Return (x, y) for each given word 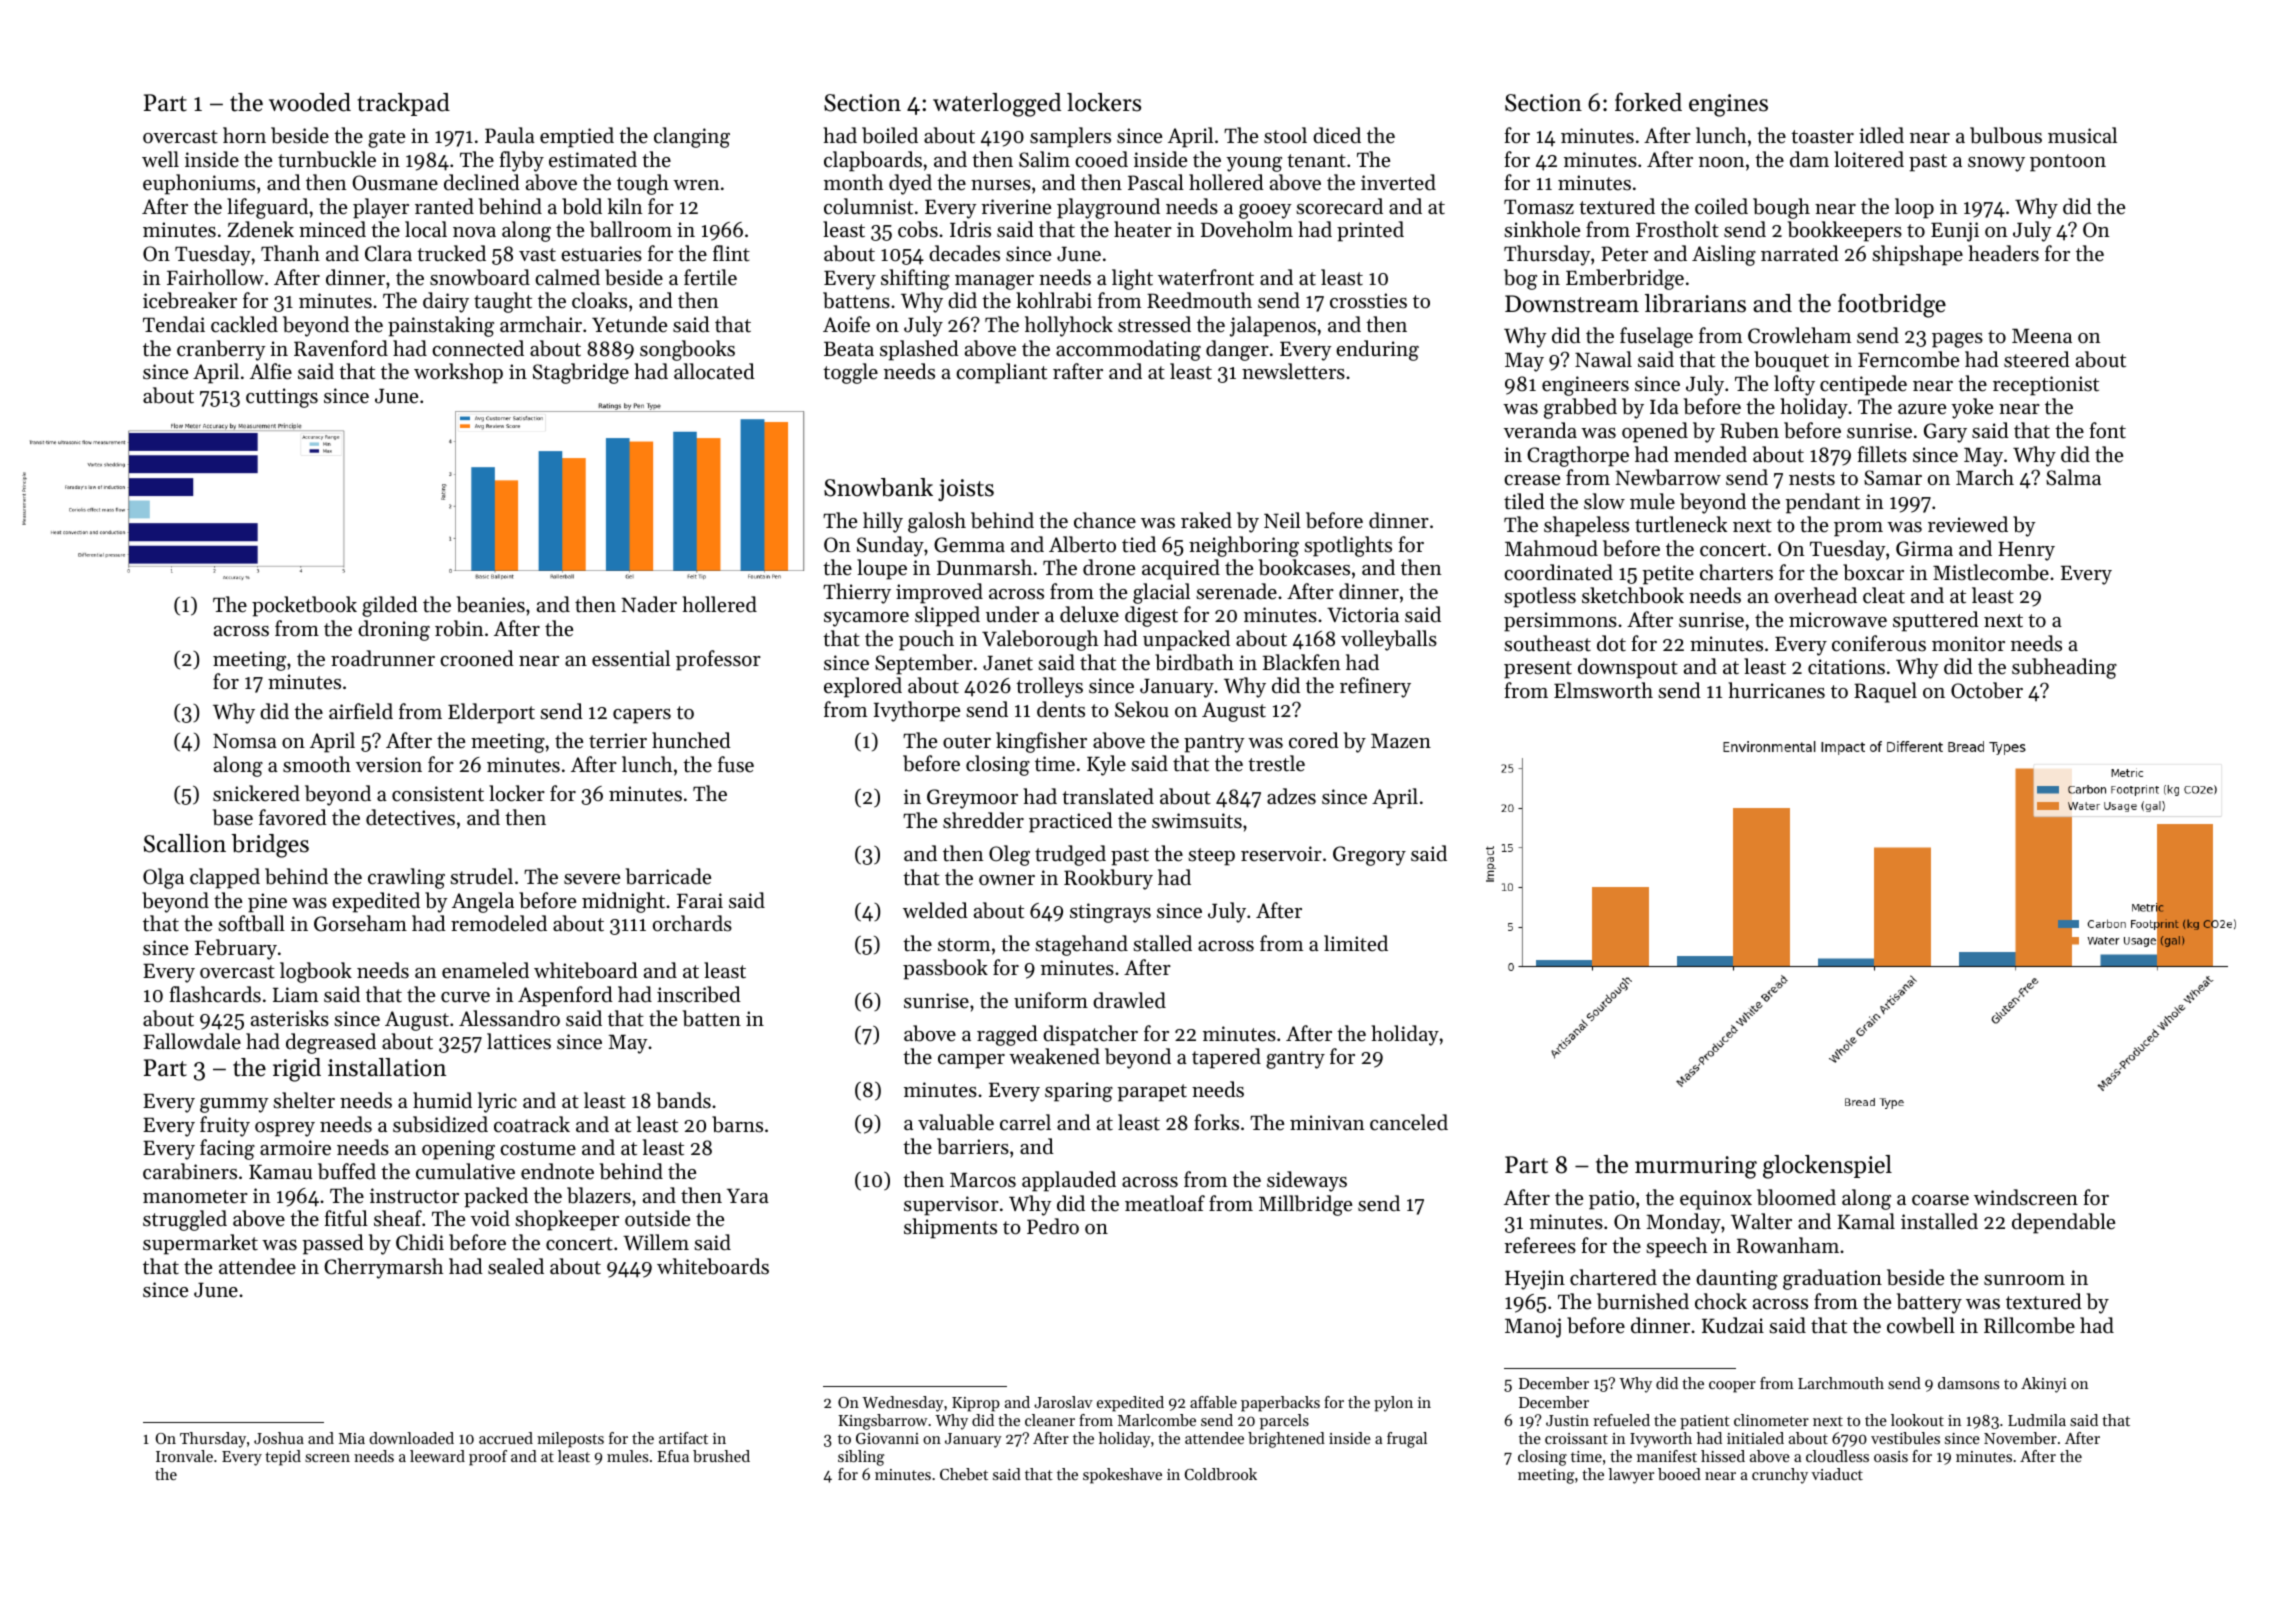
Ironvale (184, 1456)
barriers (973, 1146)
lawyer (1631, 1476)
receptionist (2046, 386)
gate (386, 139)
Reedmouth (1199, 300)
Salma (2073, 477)
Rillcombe (2029, 1325)
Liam (295, 994)
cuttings (282, 398)
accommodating (1128, 350)
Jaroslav (1063, 1402)
